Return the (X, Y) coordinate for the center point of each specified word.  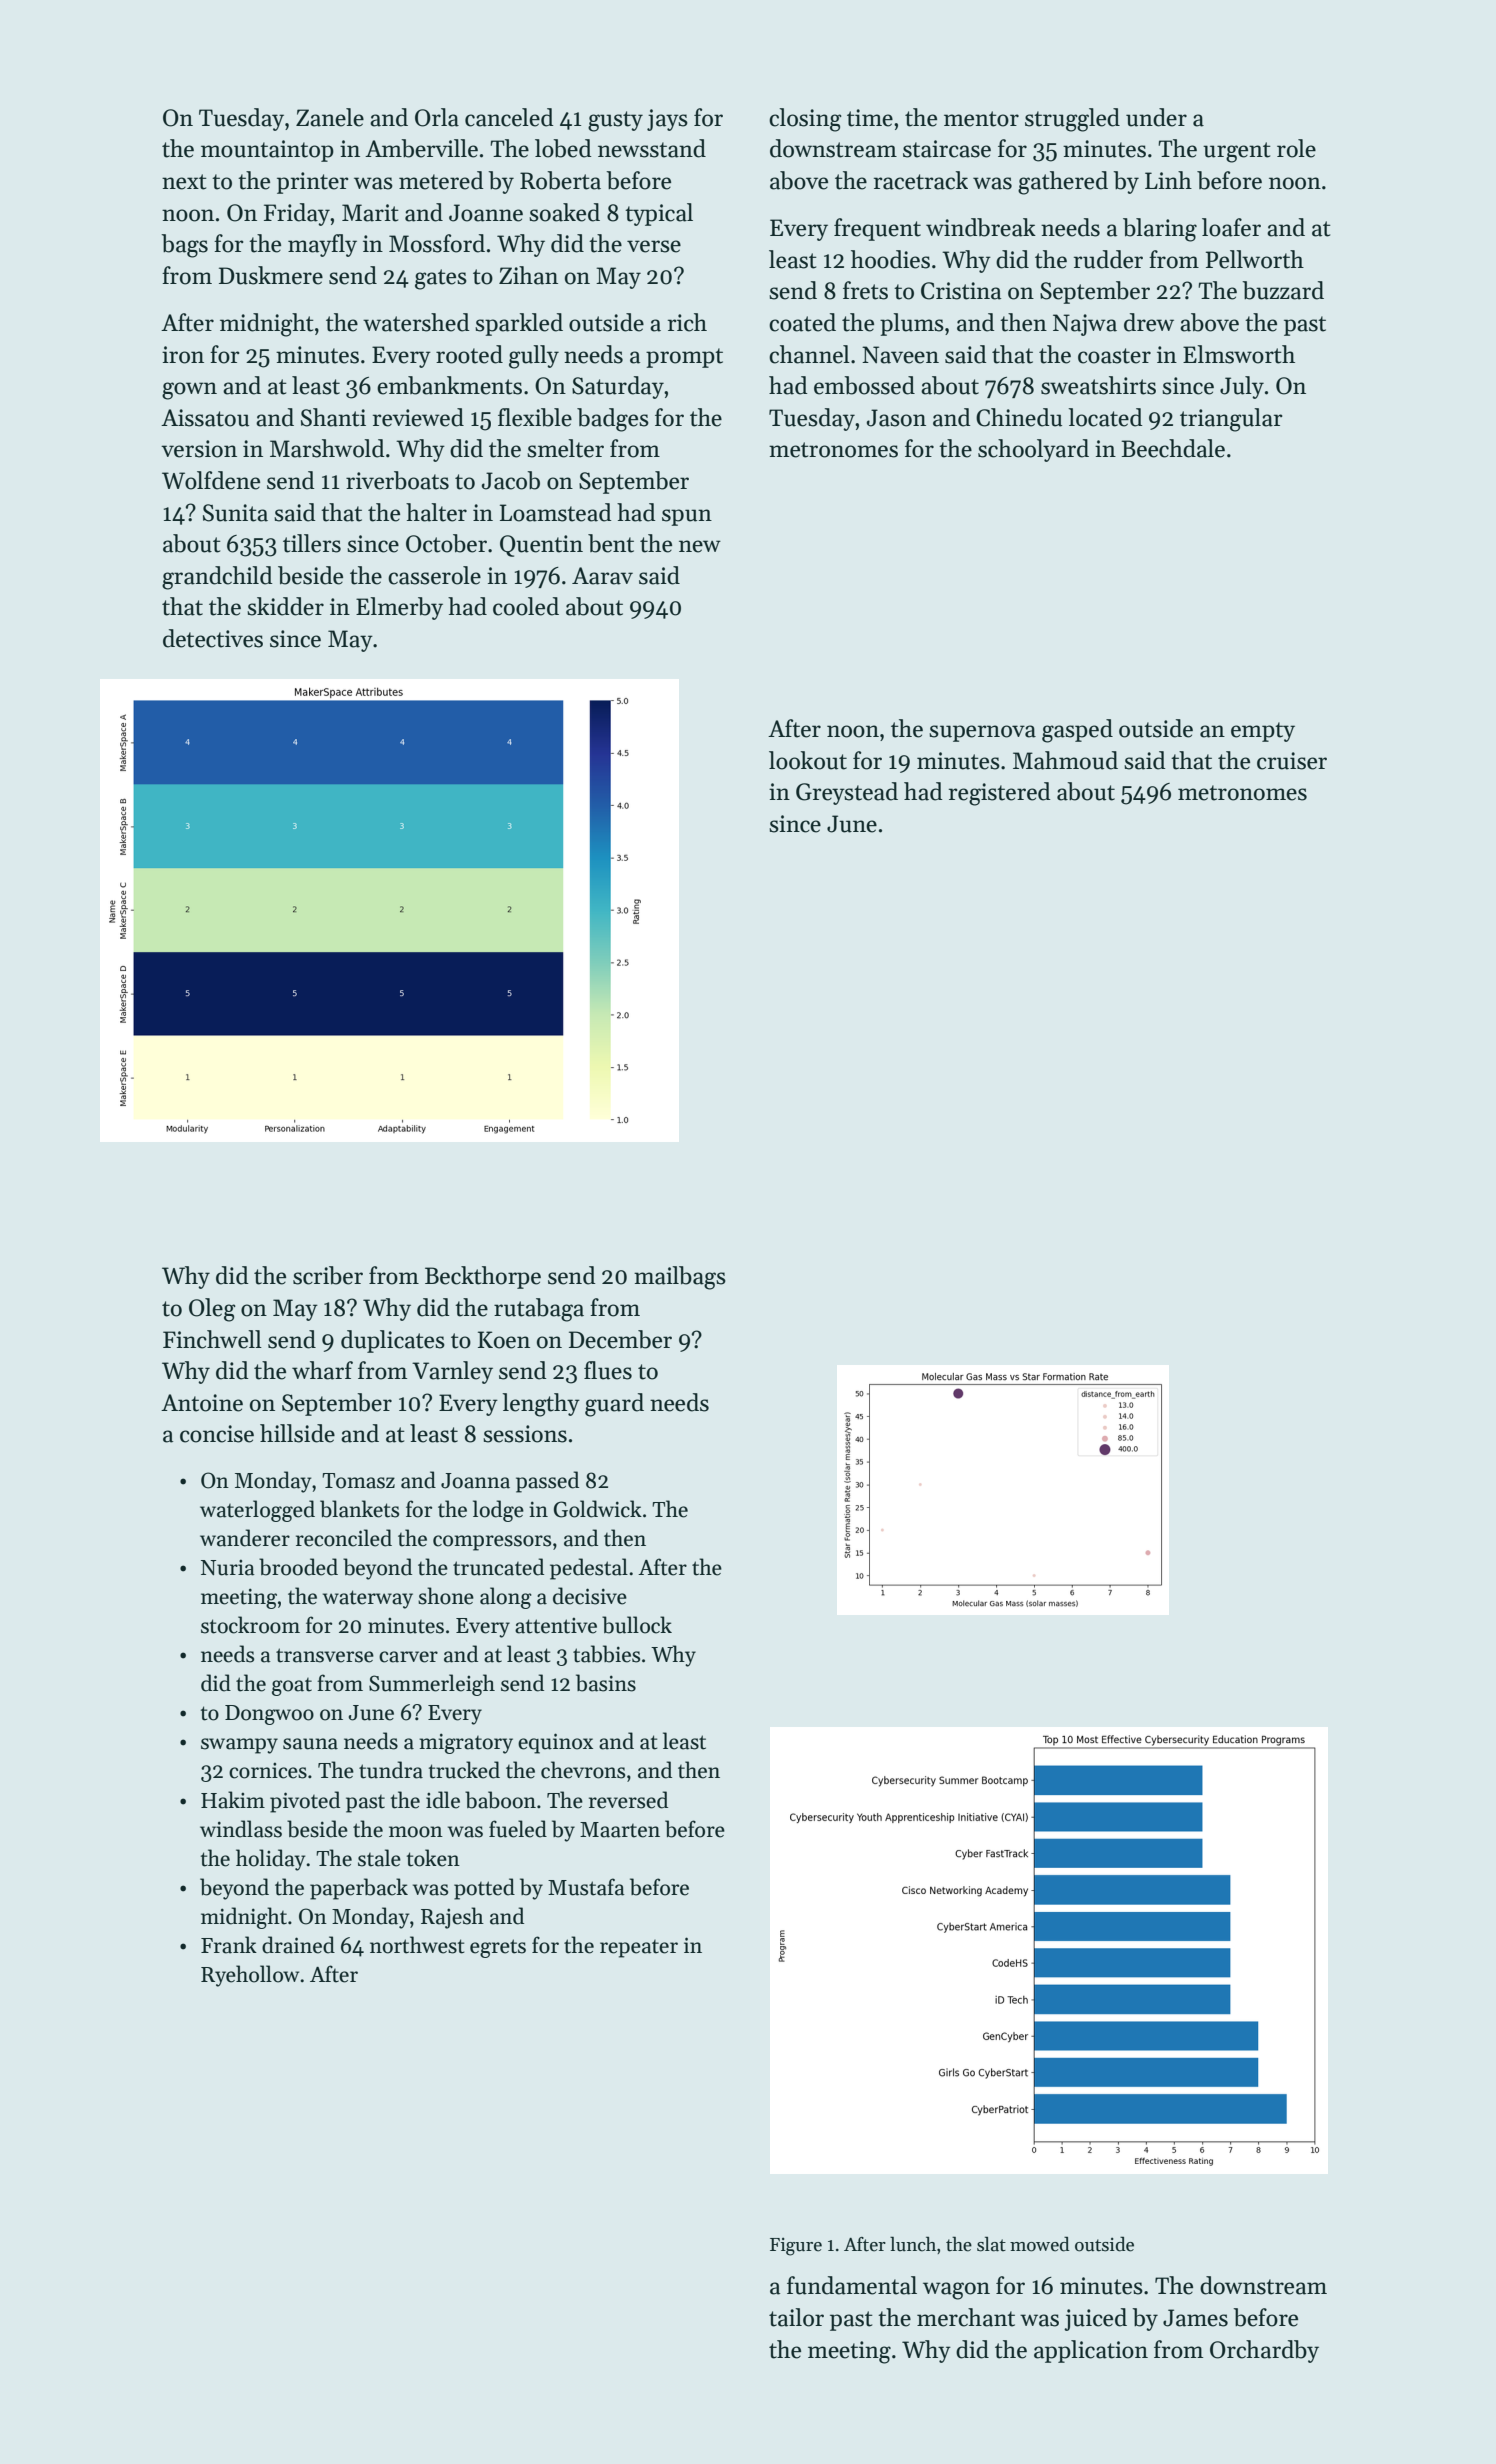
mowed (1040, 2244)
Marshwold (327, 448)
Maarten (620, 1830)
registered (1000, 794)
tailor (796, 2317)
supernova (982, 733)
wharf (322, 1370)
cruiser (1292, 761)
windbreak (981, 227)
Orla (437, 117)
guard (614, 1405)
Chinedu (1019, 417)
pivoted (305, 1802)
